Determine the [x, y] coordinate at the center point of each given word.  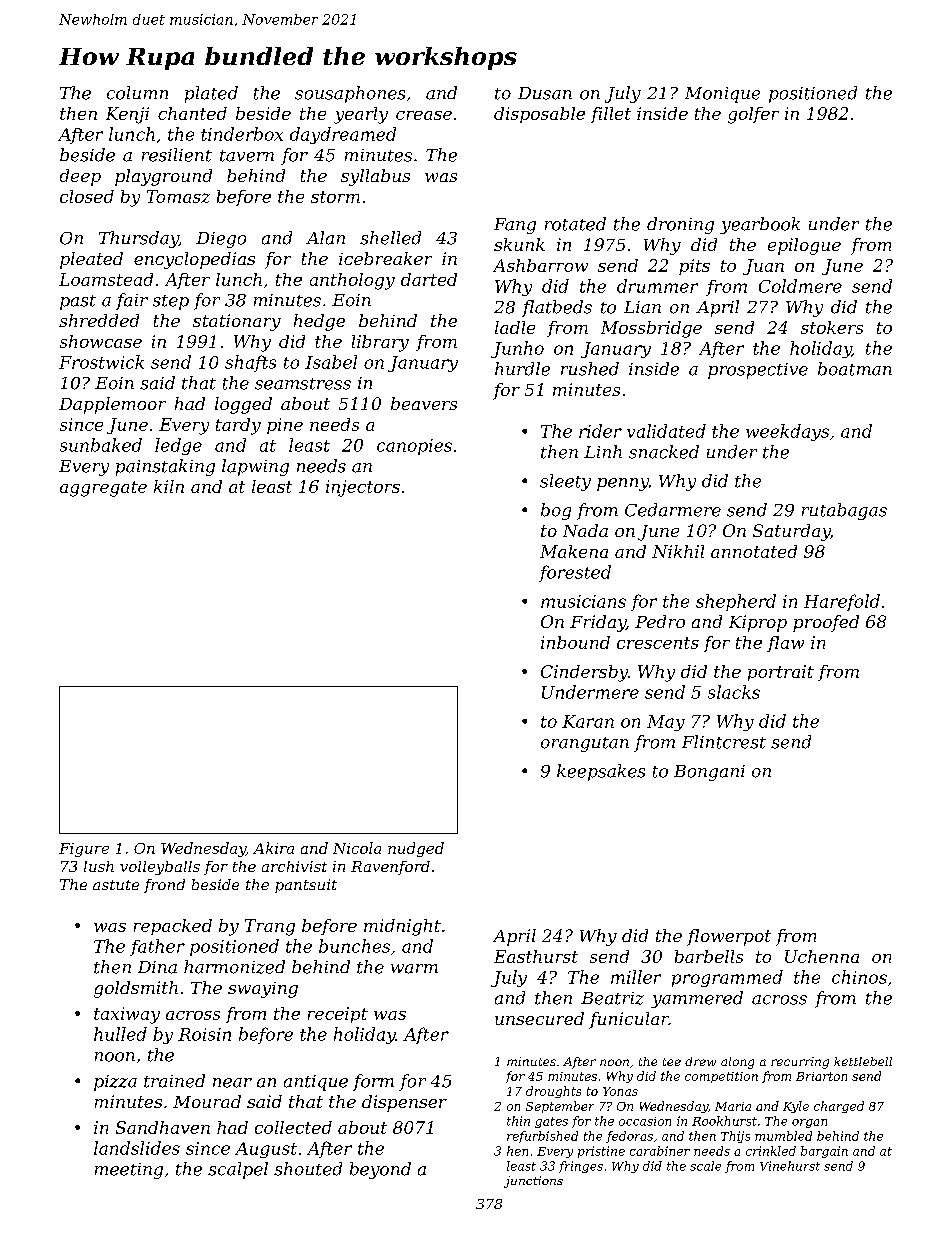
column [137, 93]
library [380, 343]
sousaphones [350, 94]
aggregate [103, 489]
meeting [129, 1171]
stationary [237, 322]
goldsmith [136, 989]
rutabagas [844, 511]
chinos [859, 977]
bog [556, 511]
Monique [722, 95]
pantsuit [306, 886]
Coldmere [800, 286]
